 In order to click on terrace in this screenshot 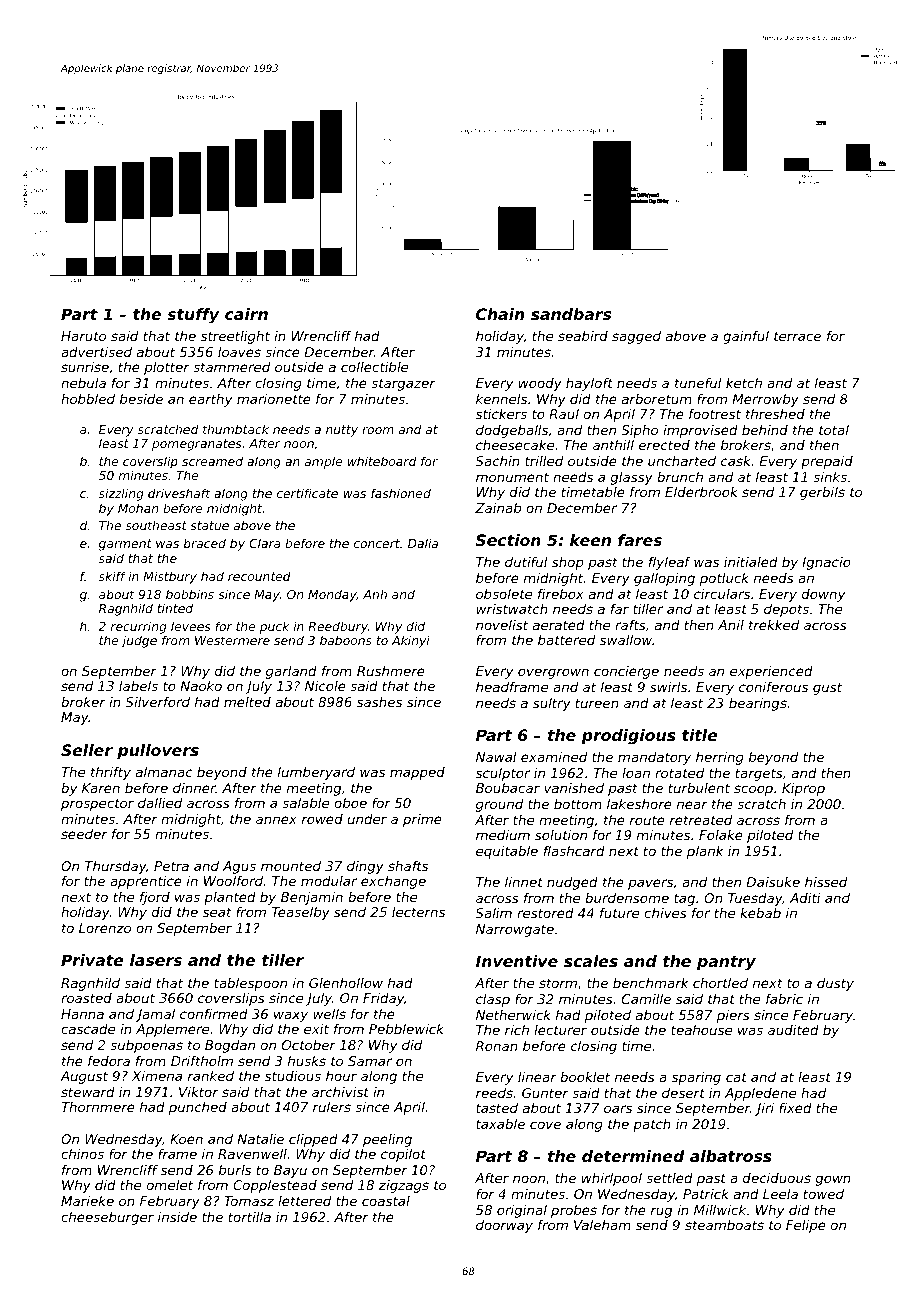, I will do `click(797, 336)`.
